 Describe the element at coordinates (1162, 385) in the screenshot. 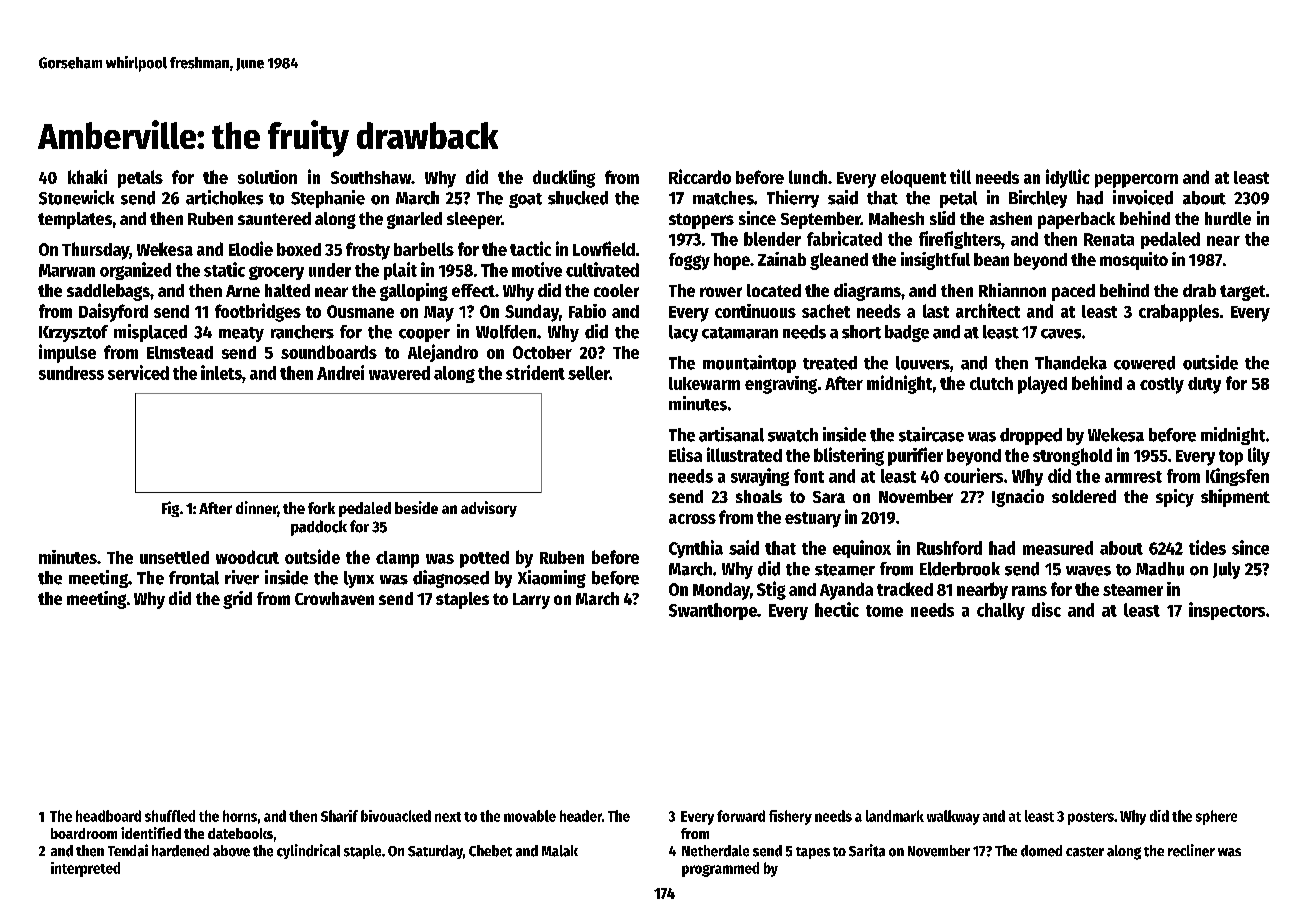

I see `costly` at that location.
